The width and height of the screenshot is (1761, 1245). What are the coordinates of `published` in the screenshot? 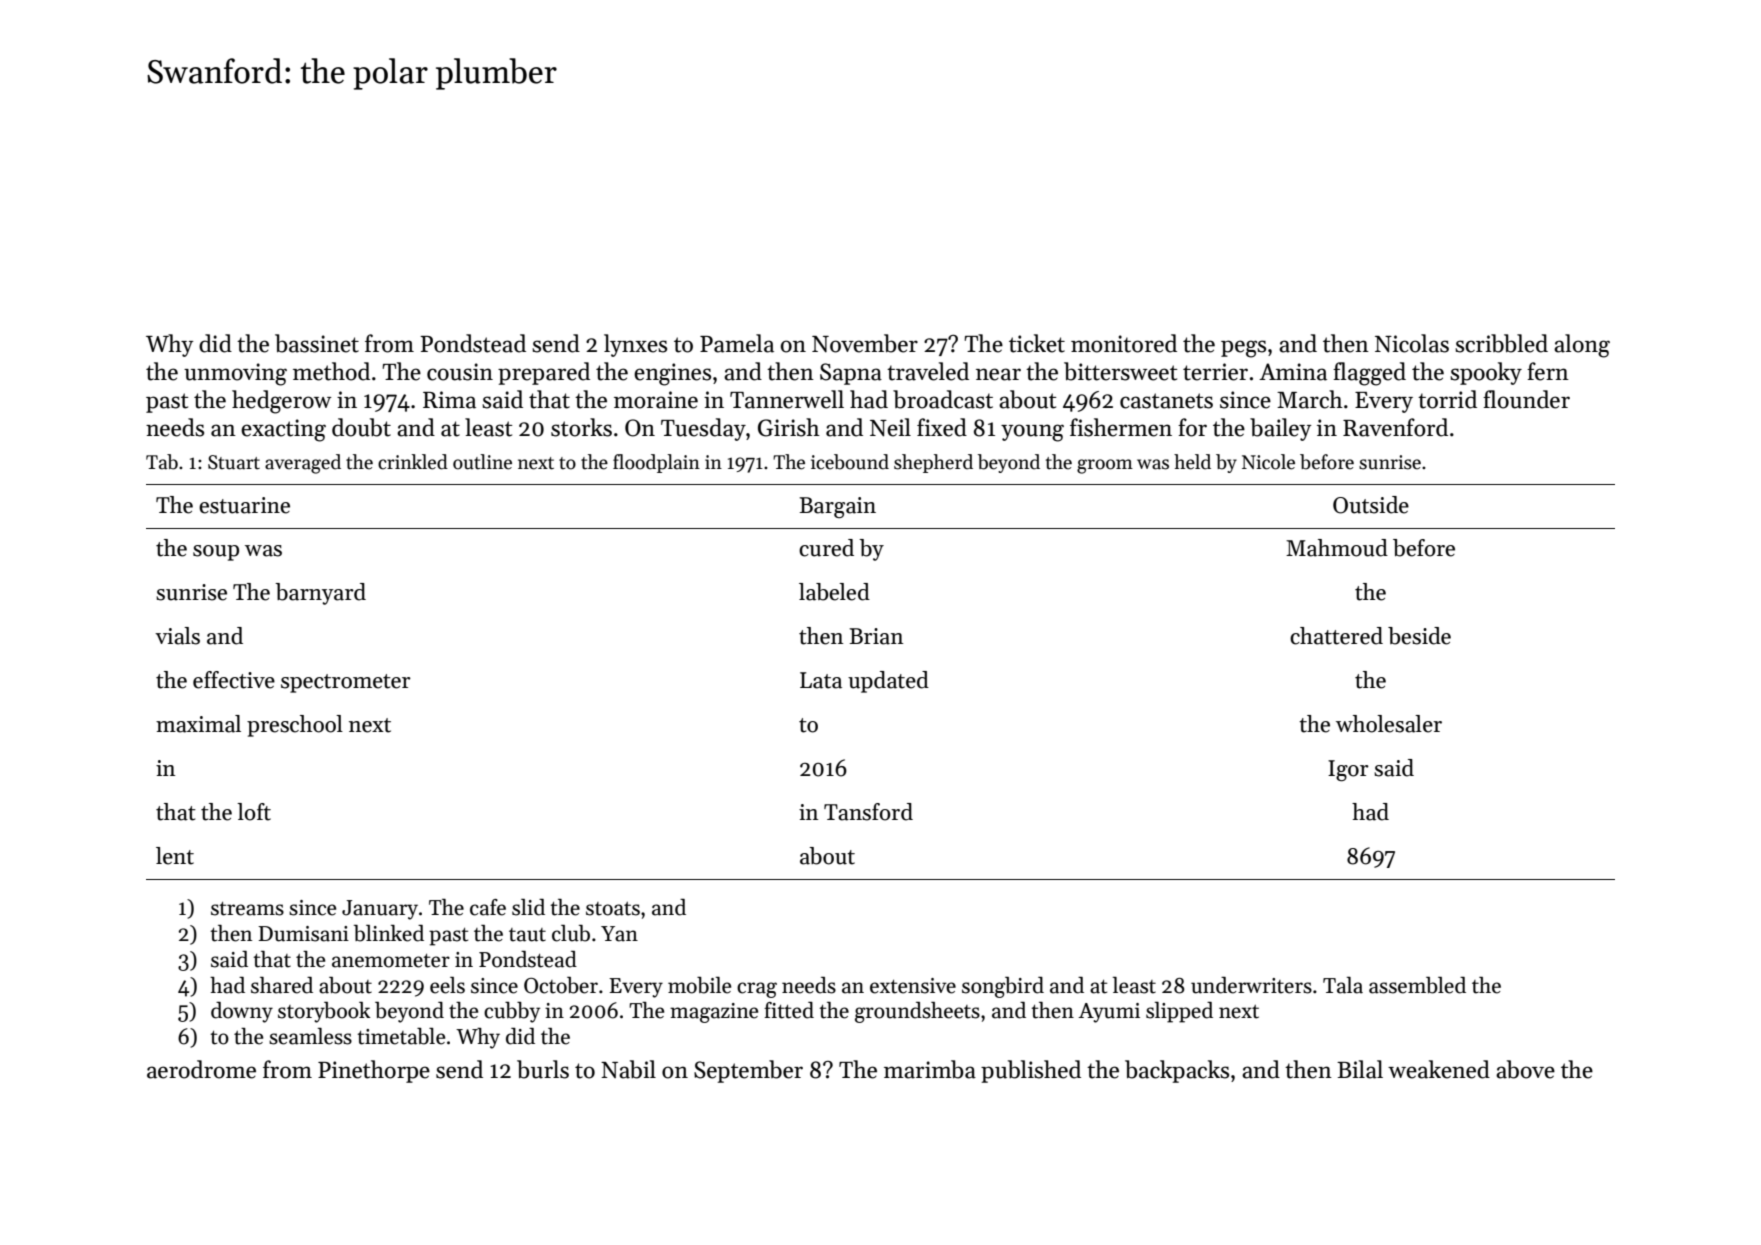 It's located at (1031, 1071).
